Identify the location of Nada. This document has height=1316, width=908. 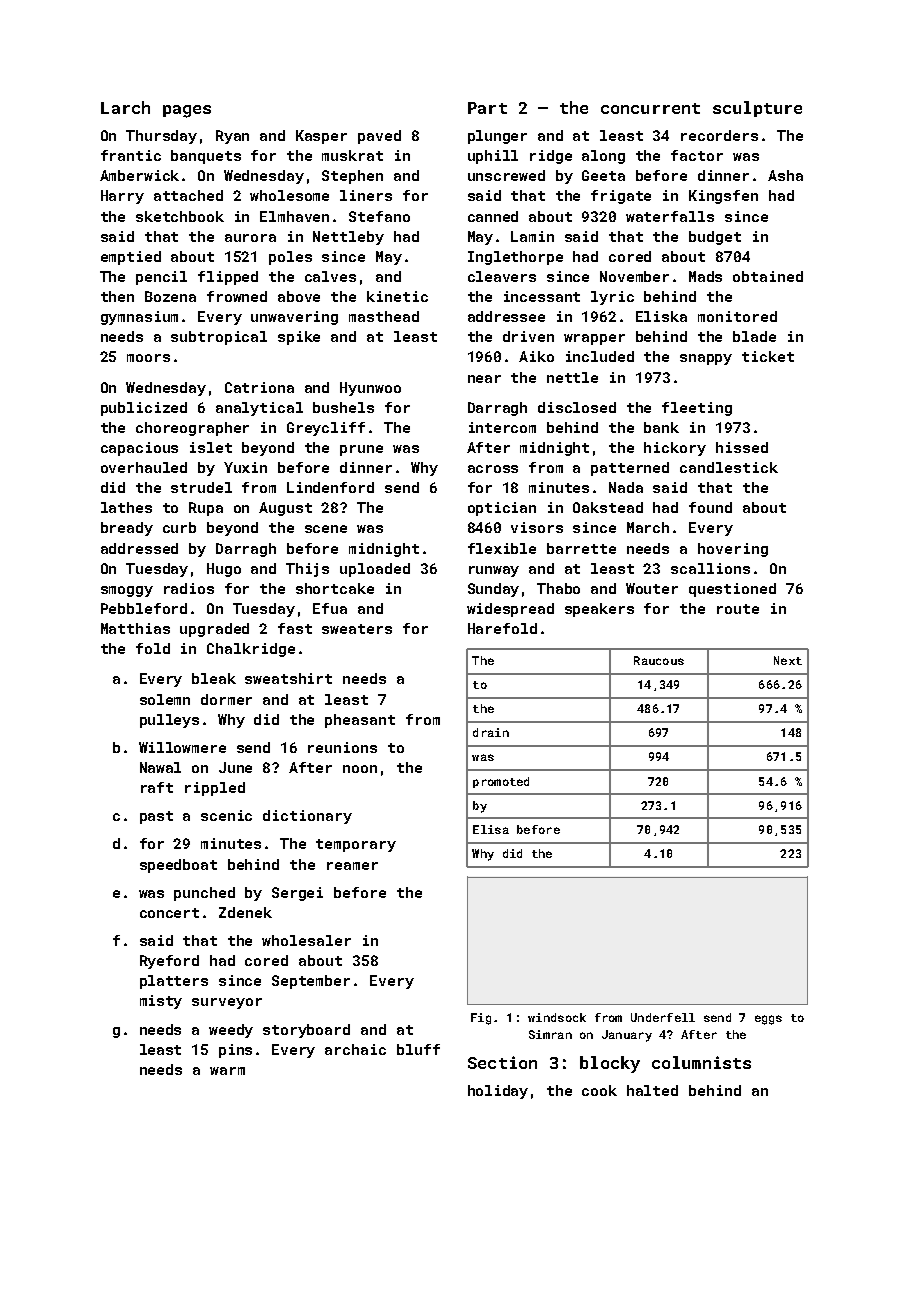
(626, 487).
